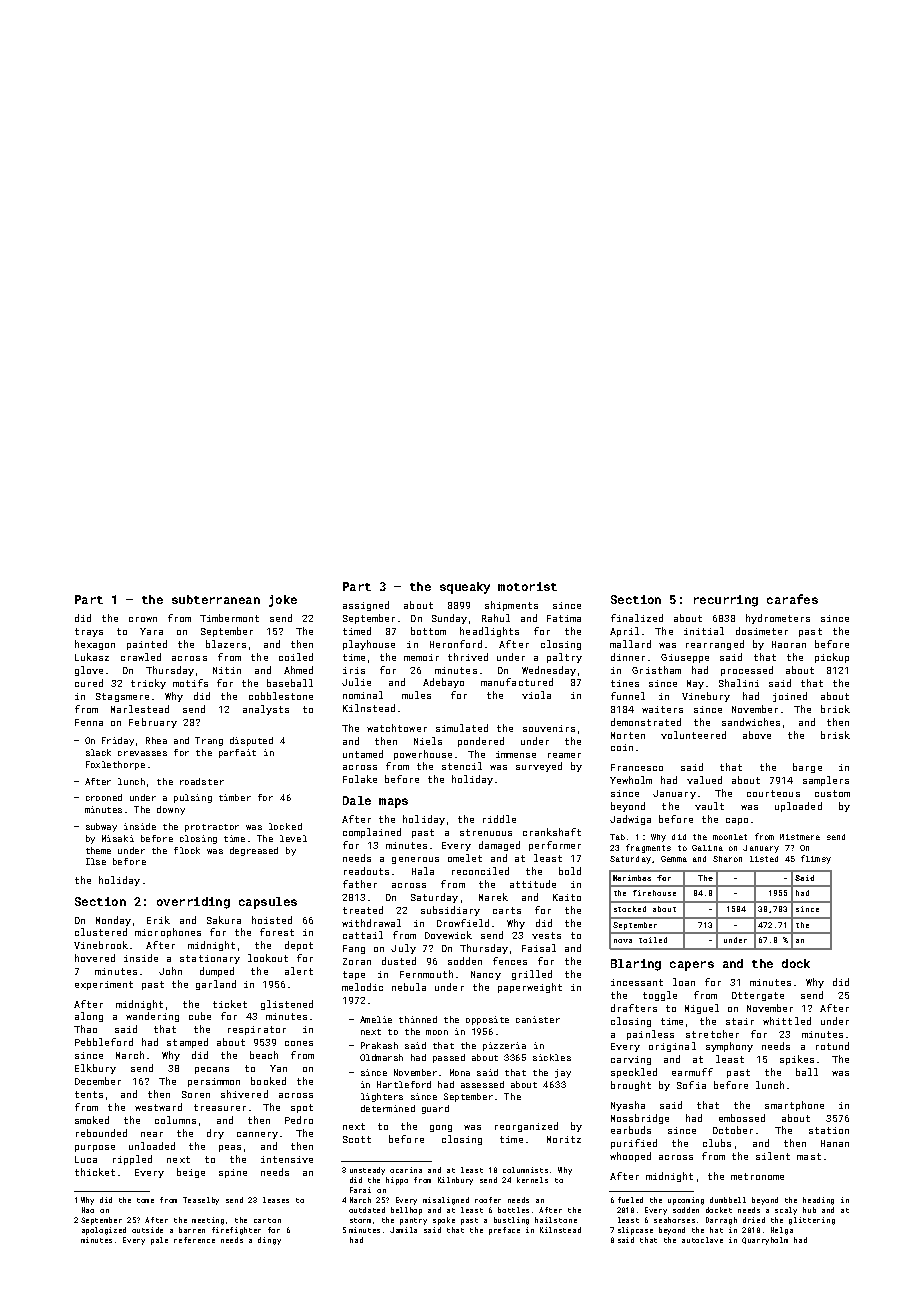 This screenshot has height=1308, width=924. What do you see at coordinates (487, 1020) in the screenshot?
I see `opposite` at bounding box center [487, 1020].
